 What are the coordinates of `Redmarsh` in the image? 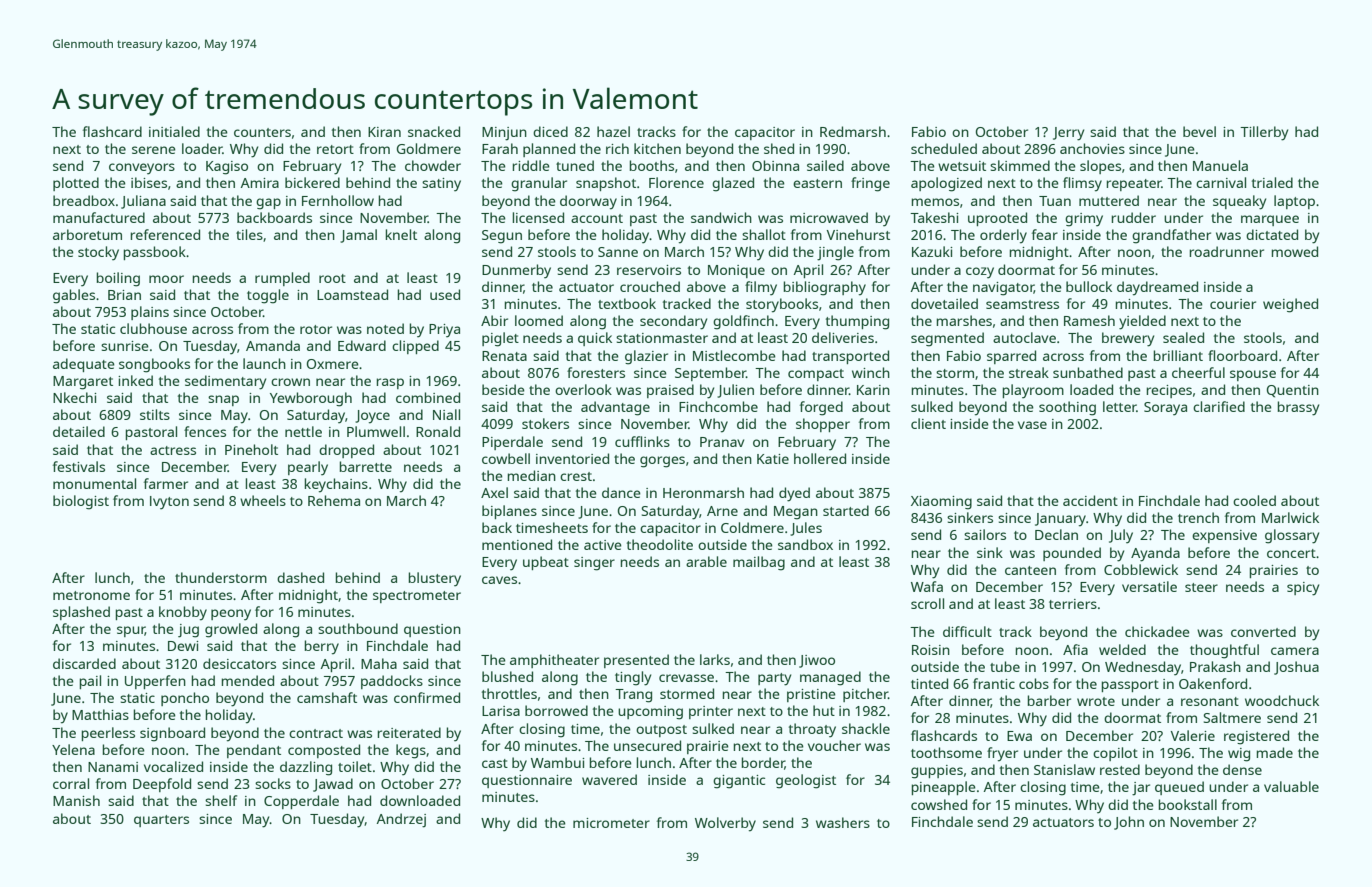 It's located at (853, 131).
